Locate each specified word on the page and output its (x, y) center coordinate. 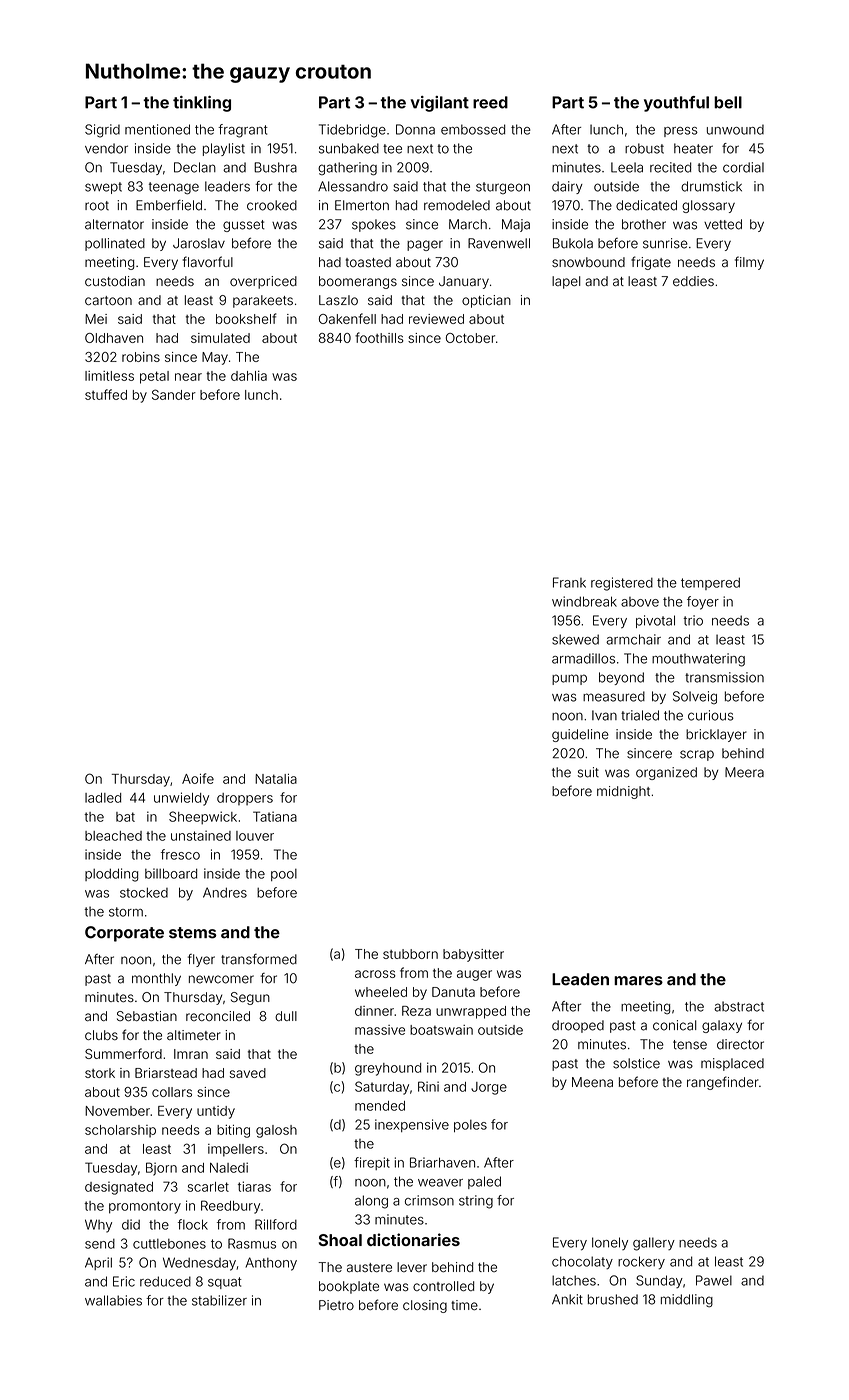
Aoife (198, 778)
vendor (106, 148)
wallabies (113, 1300)
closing (425, 1306)
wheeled (381, 992)
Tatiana (275, 816)
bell (728, 102)
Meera (744, 772)
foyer (703, 603)
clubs (101, 1035)
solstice (636, 1063)
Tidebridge (352, 131)
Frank (569, 582)
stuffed (106, 394)
